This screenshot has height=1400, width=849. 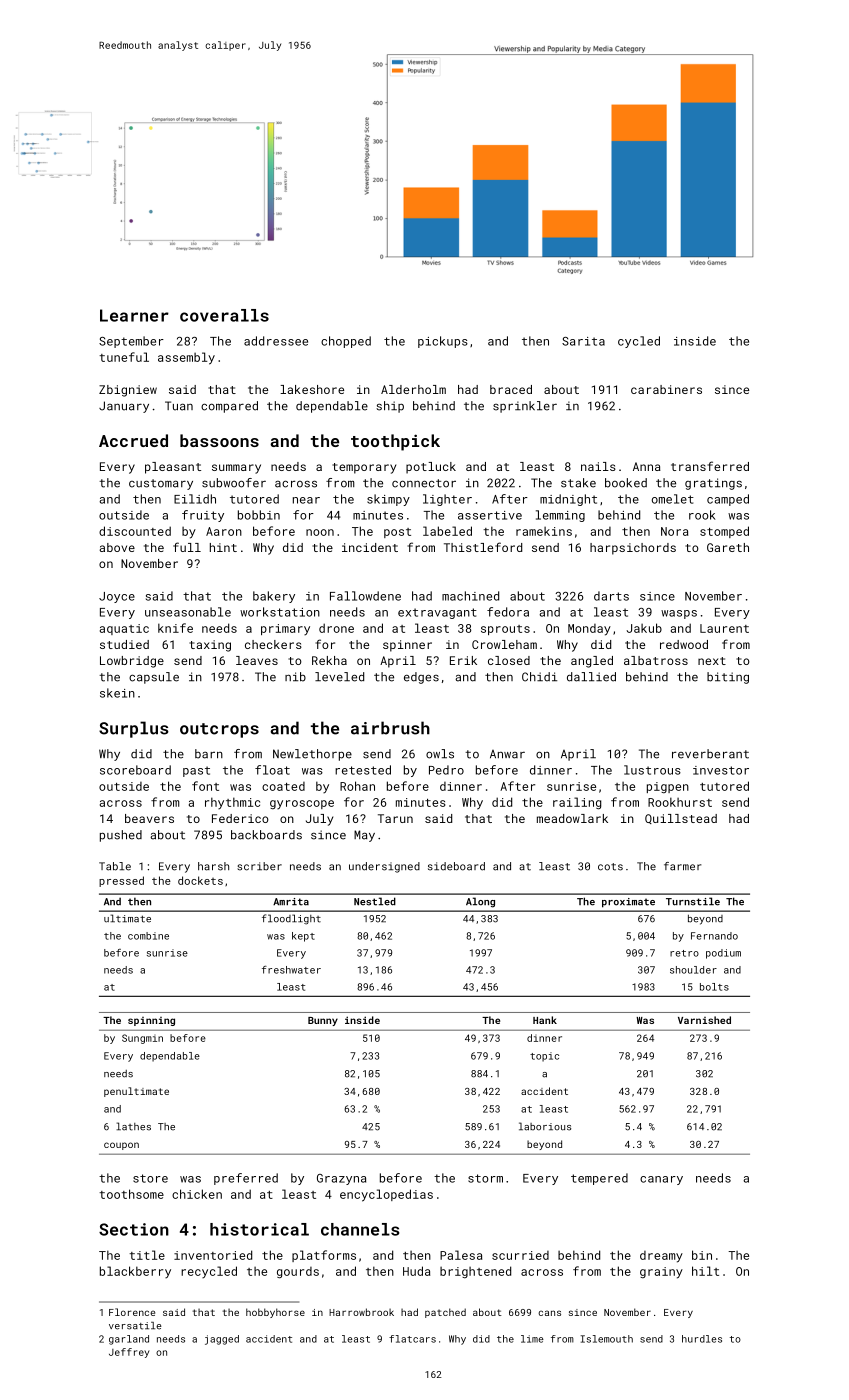 What do you see at coordinates (298, 1273) in the screenshot?
I see `gourds` at bounding box center [298, 1273].
